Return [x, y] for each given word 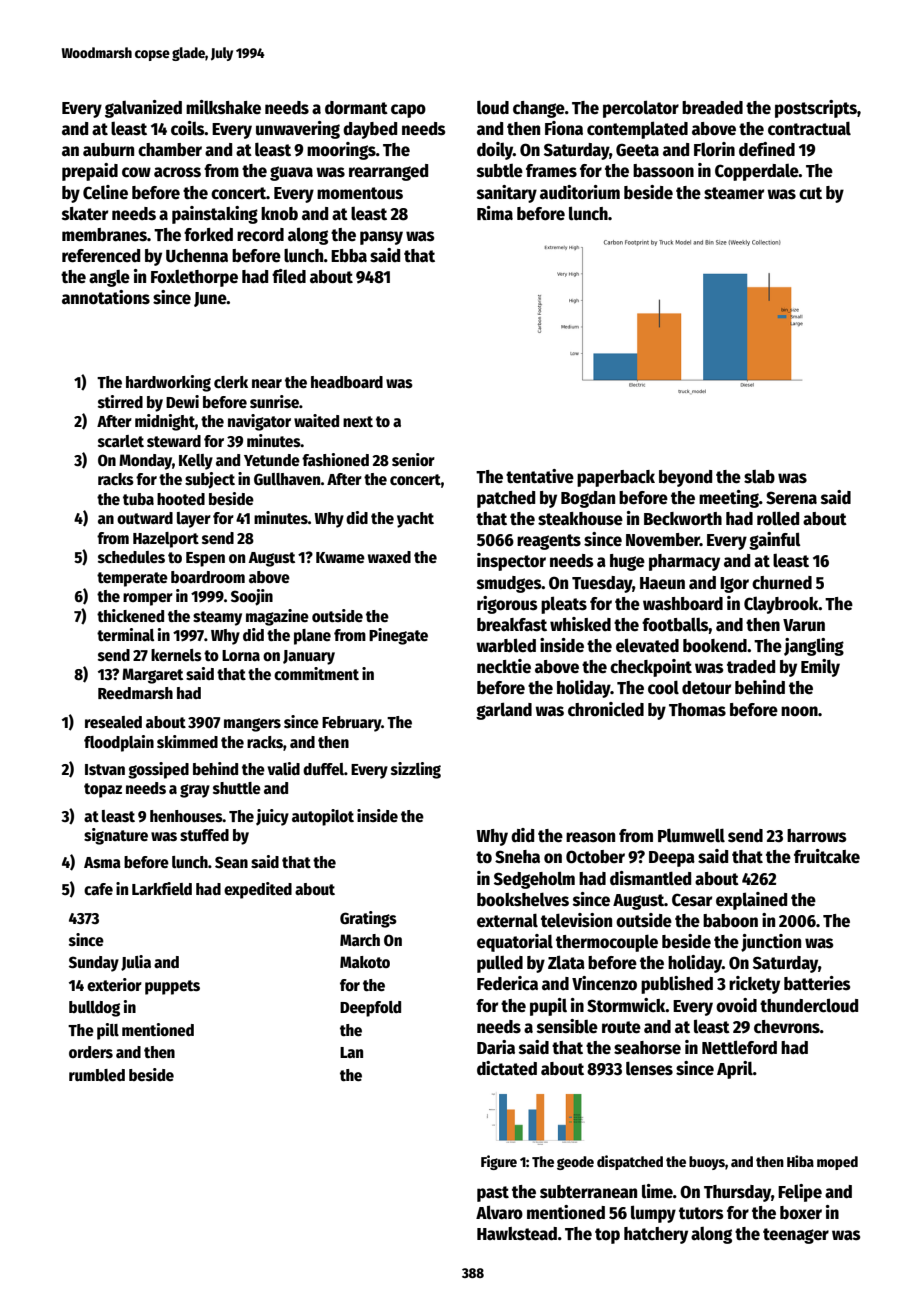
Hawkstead [517, 1234]
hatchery [656, 1235]
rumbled [97, 1075]
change [539, 109]
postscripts [816, 109]
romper [148, 599]
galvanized [143, 109]
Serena [791, 498]
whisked [580, 624]
